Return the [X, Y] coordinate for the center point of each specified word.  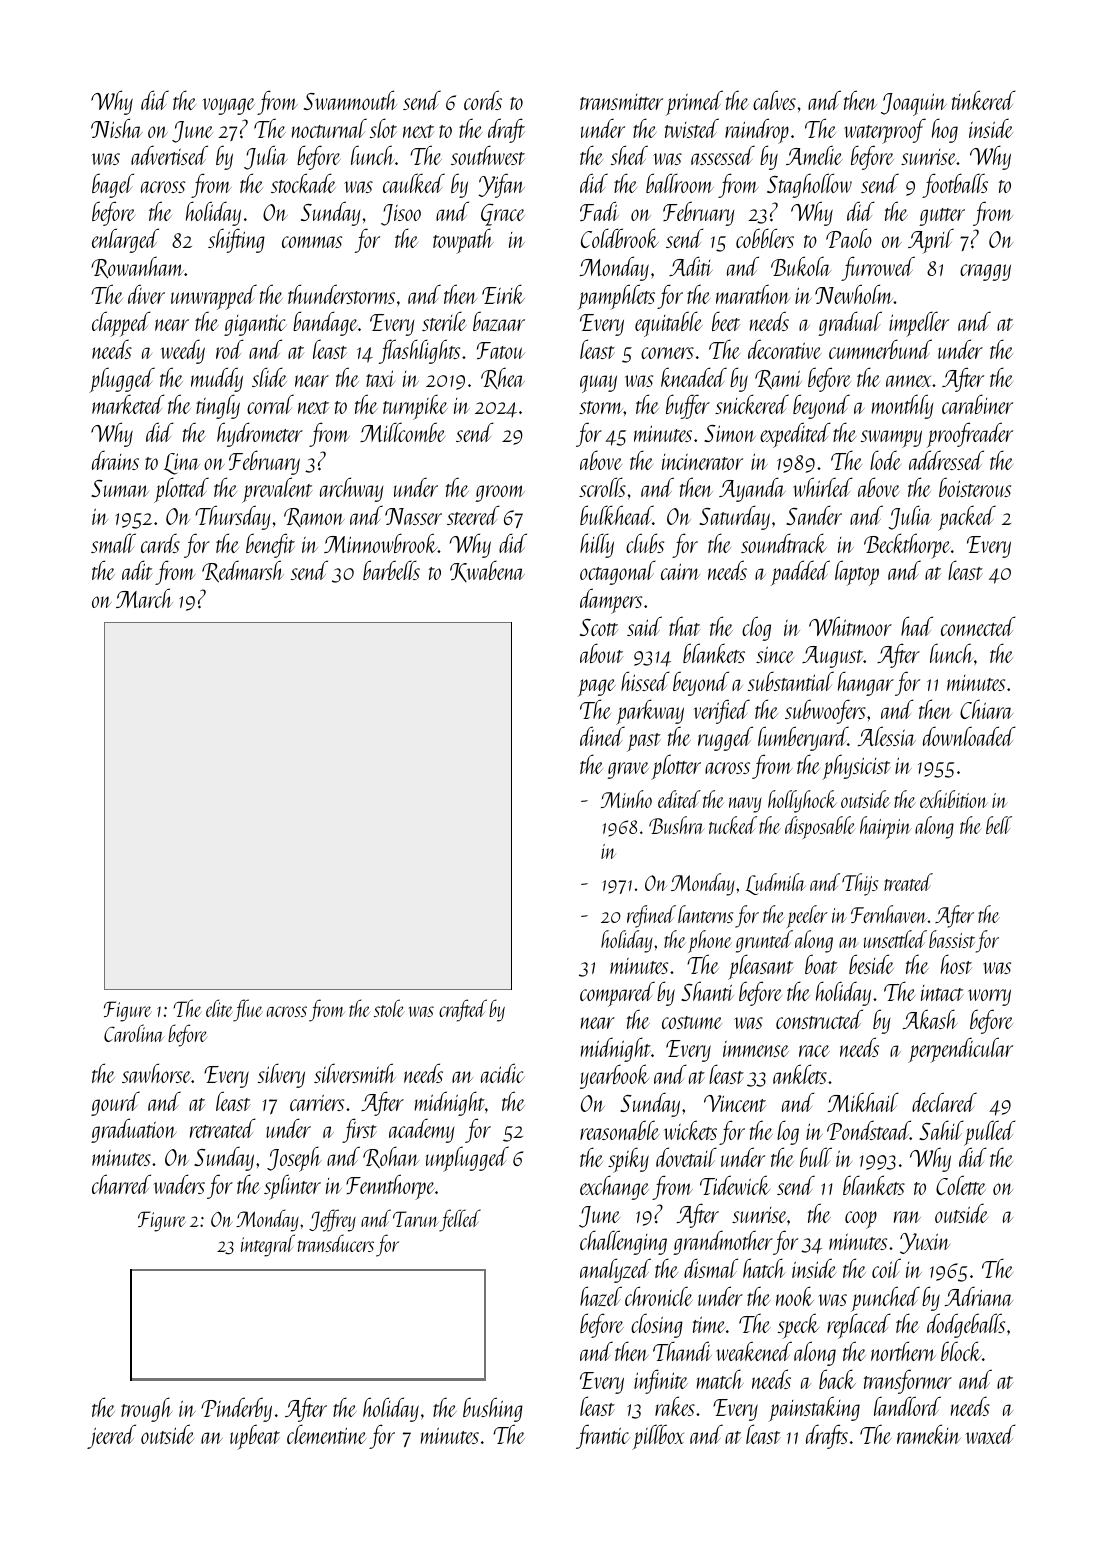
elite [219, 1008]
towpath [463, 241]
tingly [218, 406]
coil [886, 1268]
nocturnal [329, 128]
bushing [493, 1409]
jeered [111, 1436]
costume [692, 1022]
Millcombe [403, 432]
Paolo [849, 238]
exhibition [953, 799]
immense [756, 1049]
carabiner [977, 404]
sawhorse [156, 1073]
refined [651, 916]
